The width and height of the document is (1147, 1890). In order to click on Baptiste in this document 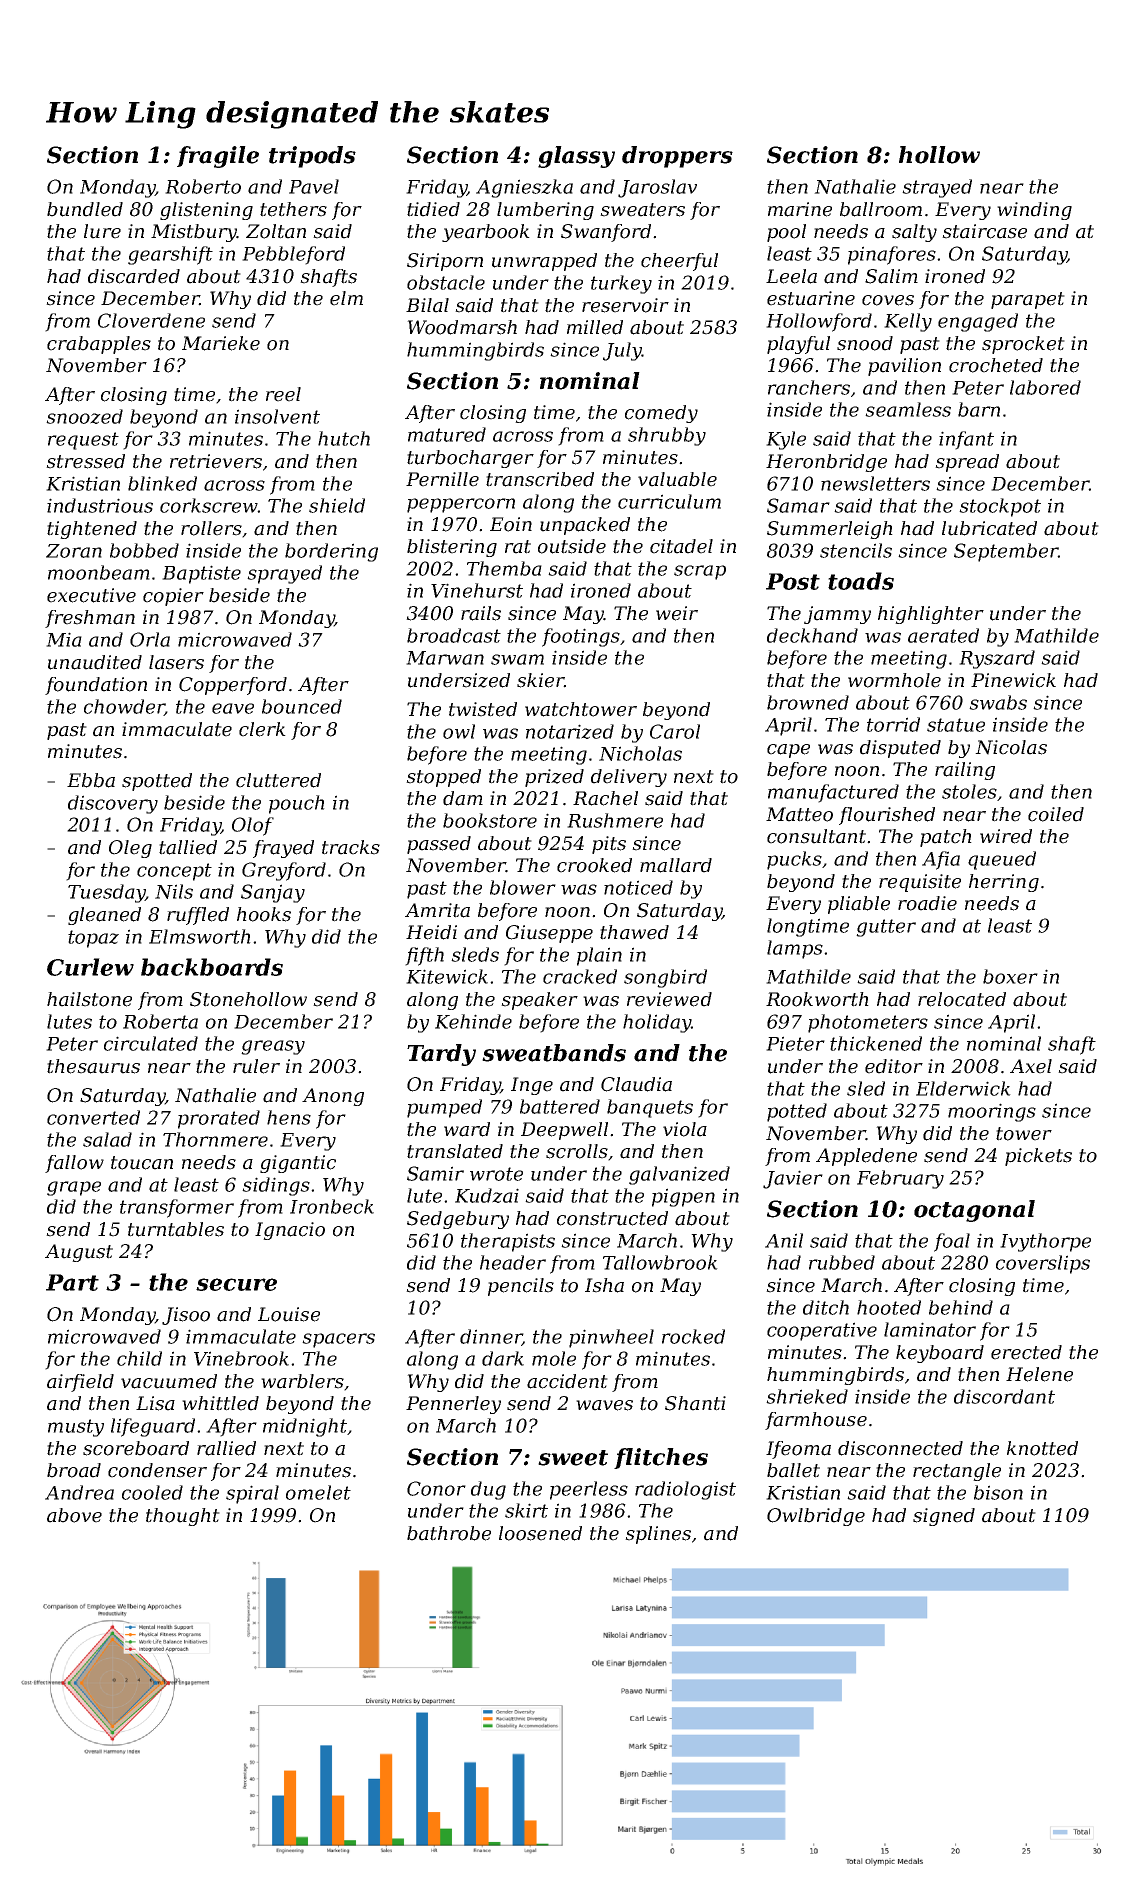, I will do `click(201, 574)`.
